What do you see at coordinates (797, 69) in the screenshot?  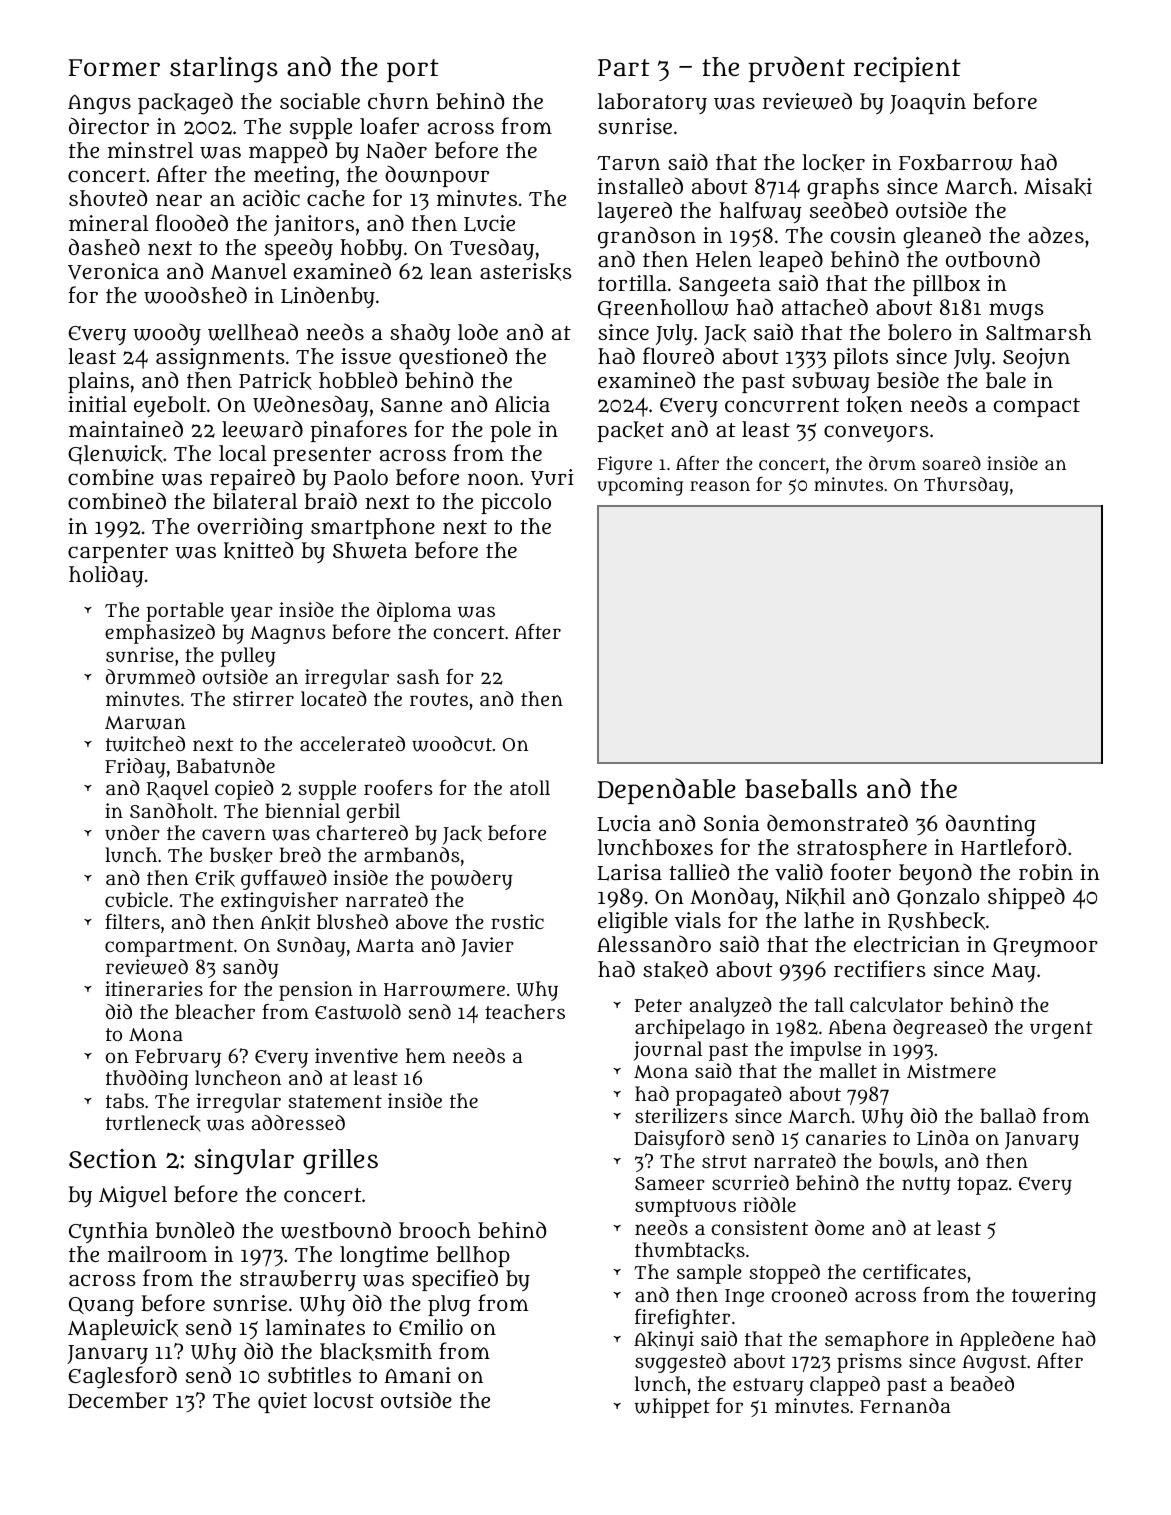 I see `prudent` at bounding box center [797, 69].
